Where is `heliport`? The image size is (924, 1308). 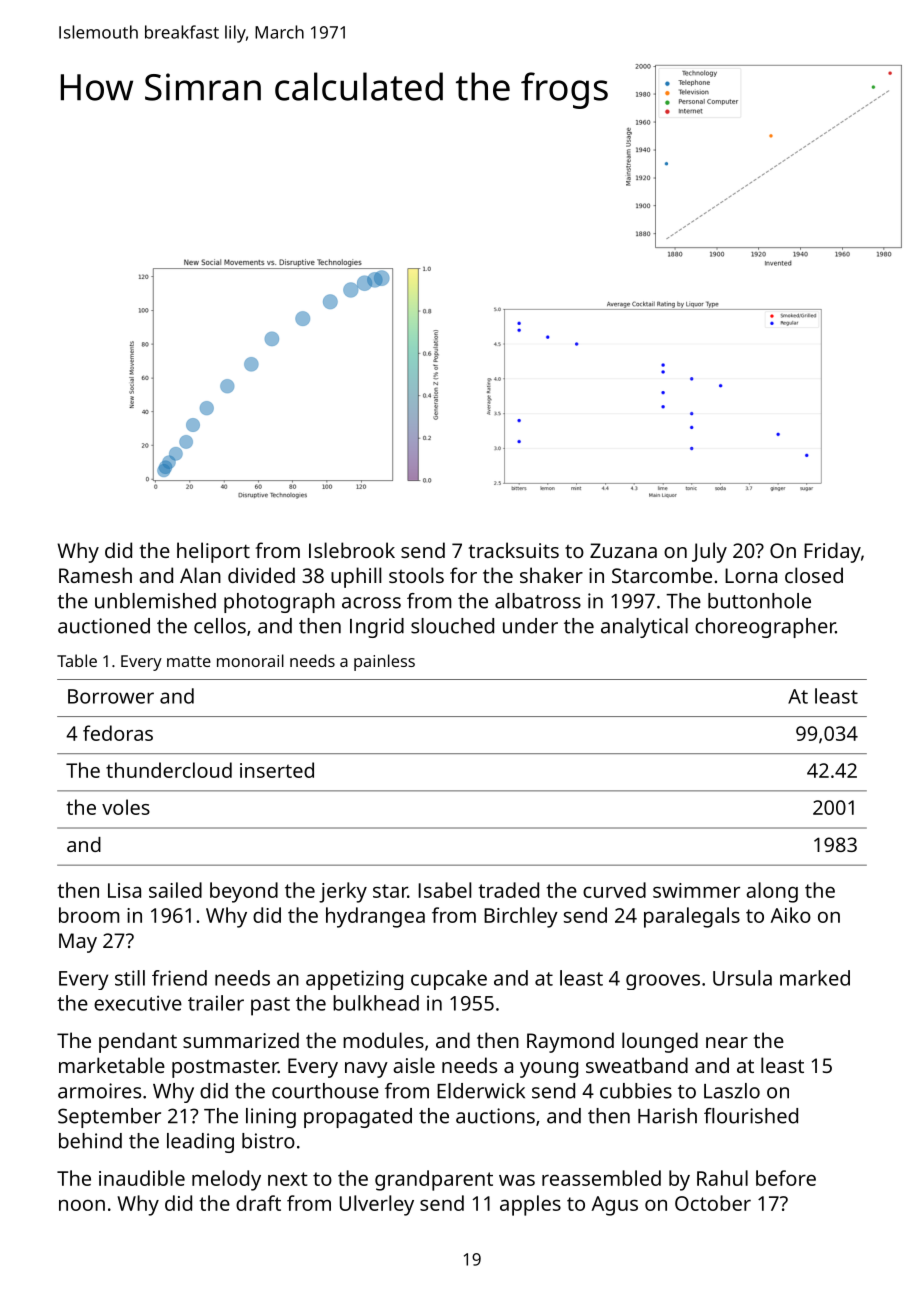 heliport is located at coordinates (213, 552).
